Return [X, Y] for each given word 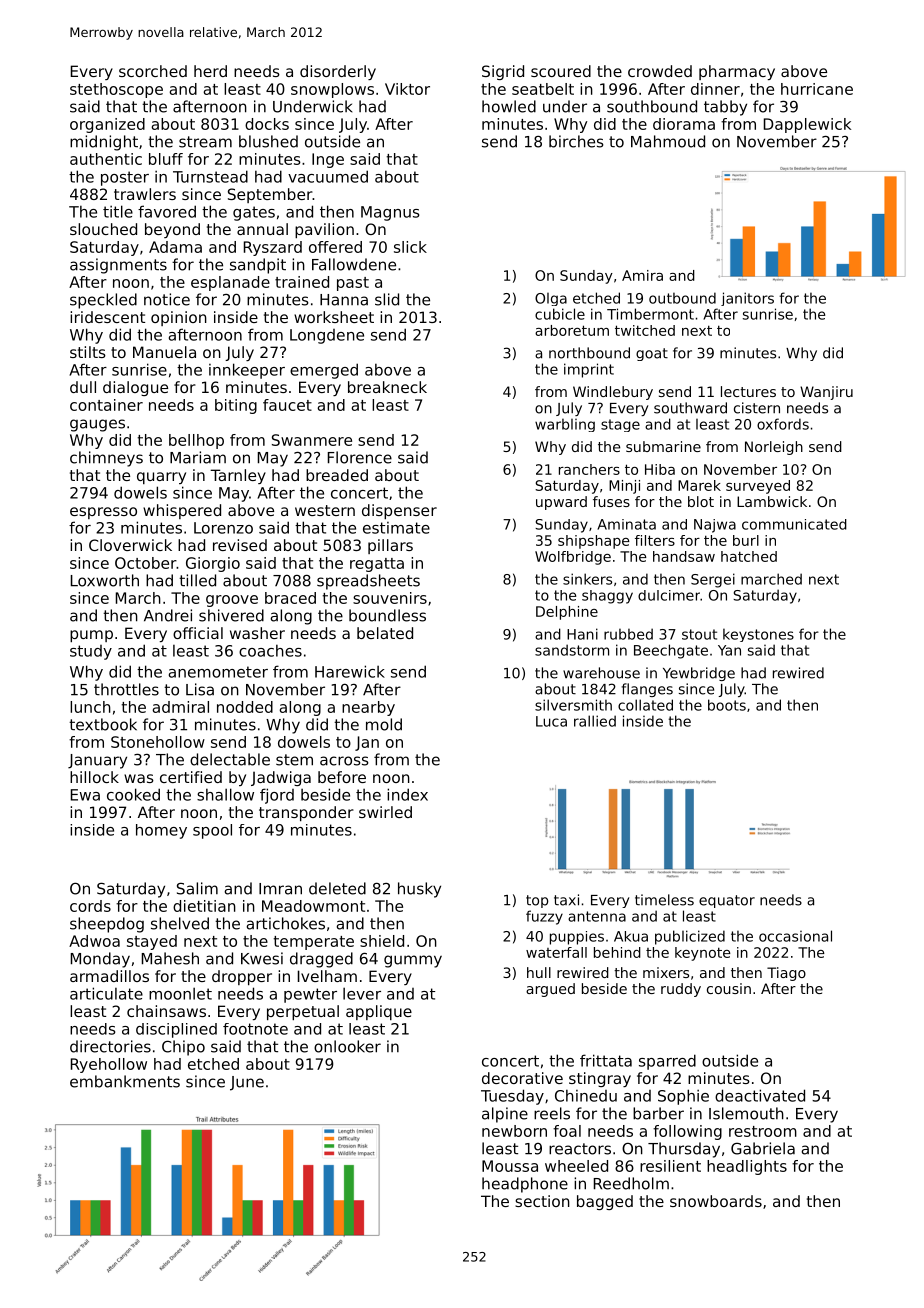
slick [410, 247]
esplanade [230, 283]
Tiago [786, 974]
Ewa [85, 795]
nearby [368, 708]
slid [387, 299]
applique [379, 1012]
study [91, 652]
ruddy [681, 990]
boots [727, 705]
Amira [642, 275]
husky [419, 890]
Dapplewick [807, 125]
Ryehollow [109, 1065]
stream [205, 142]
